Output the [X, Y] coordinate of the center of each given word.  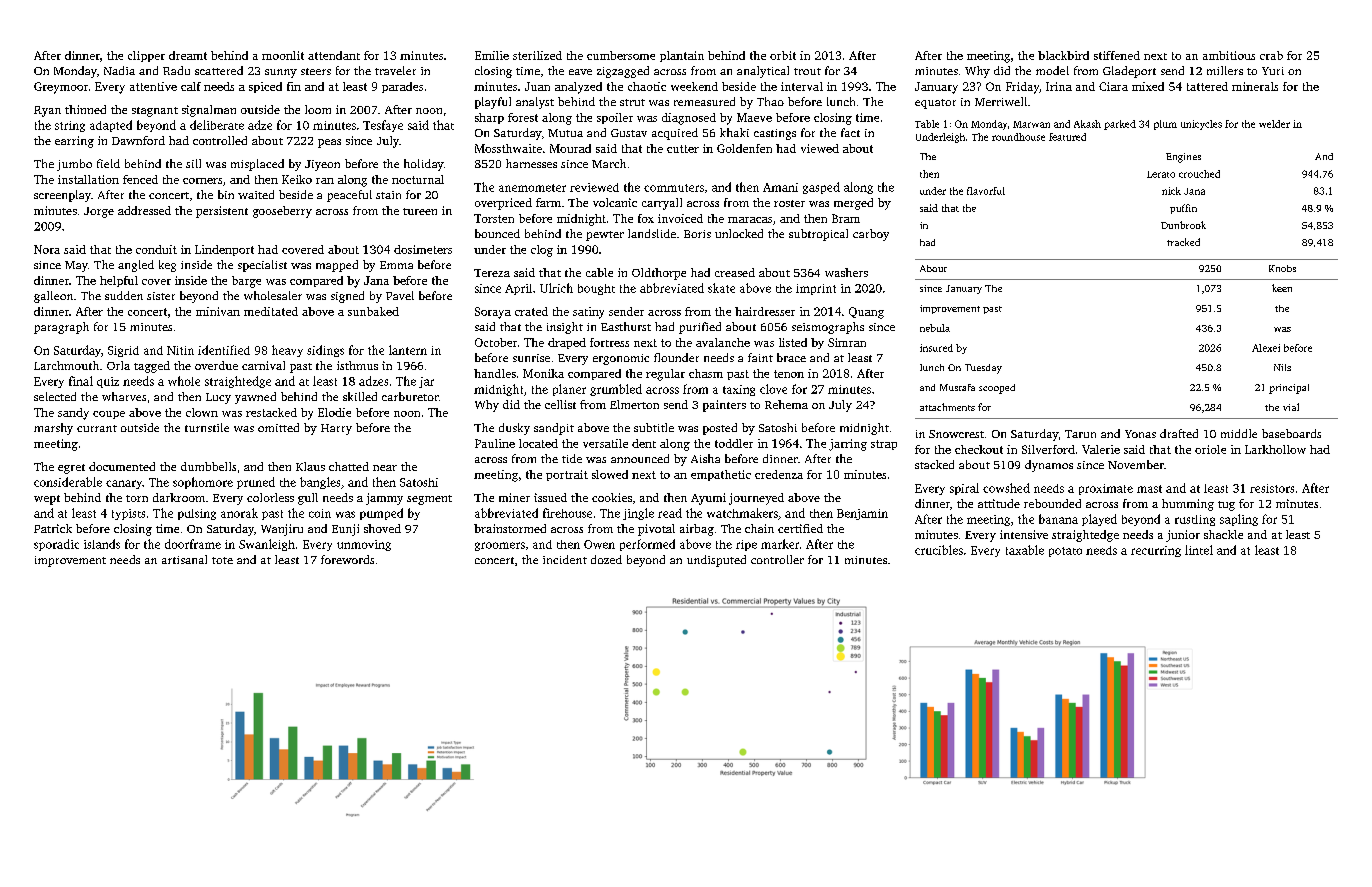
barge [246, 282]
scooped [997, 389]
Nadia [119, 70]
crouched [1199, 174]
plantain [682, 56]
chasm [706, 373]
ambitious [1229, 55]
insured [936, 348]
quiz [108, 382]
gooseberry [282, 212]
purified [700, 328]
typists [128, 514]
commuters [674, 188]
